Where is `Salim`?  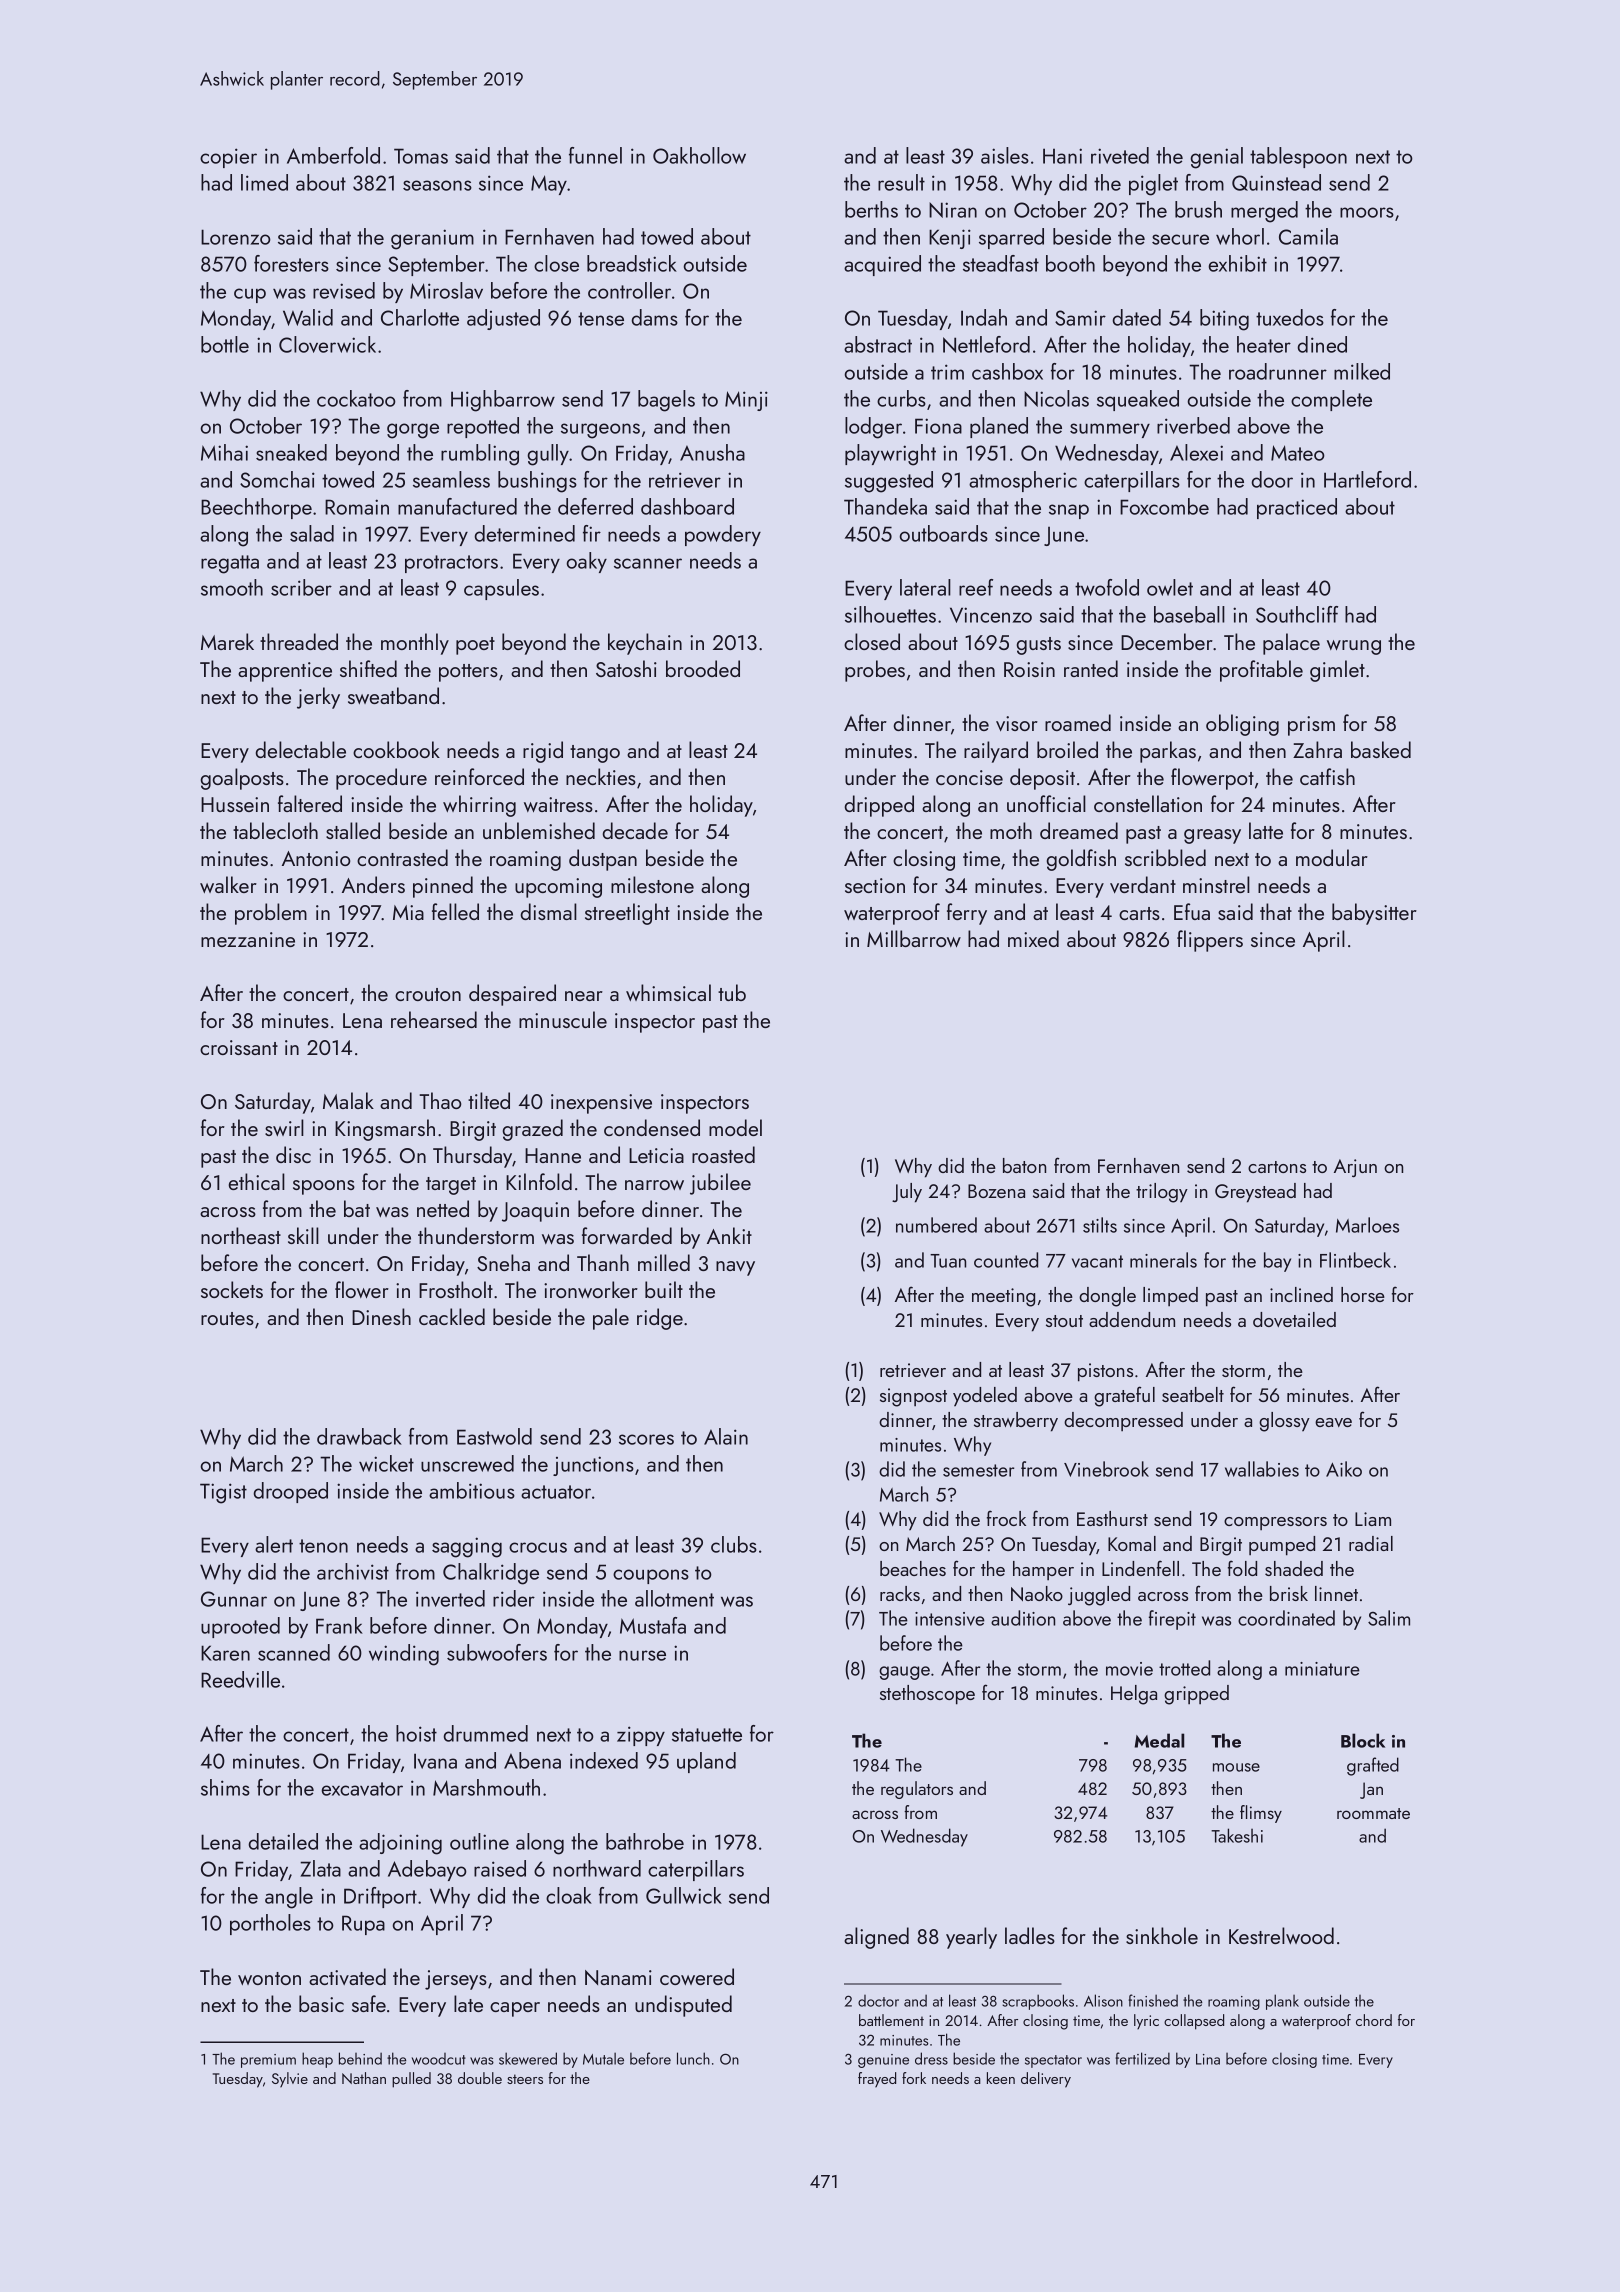
Salim is located at coordinates (1389, 1618).
